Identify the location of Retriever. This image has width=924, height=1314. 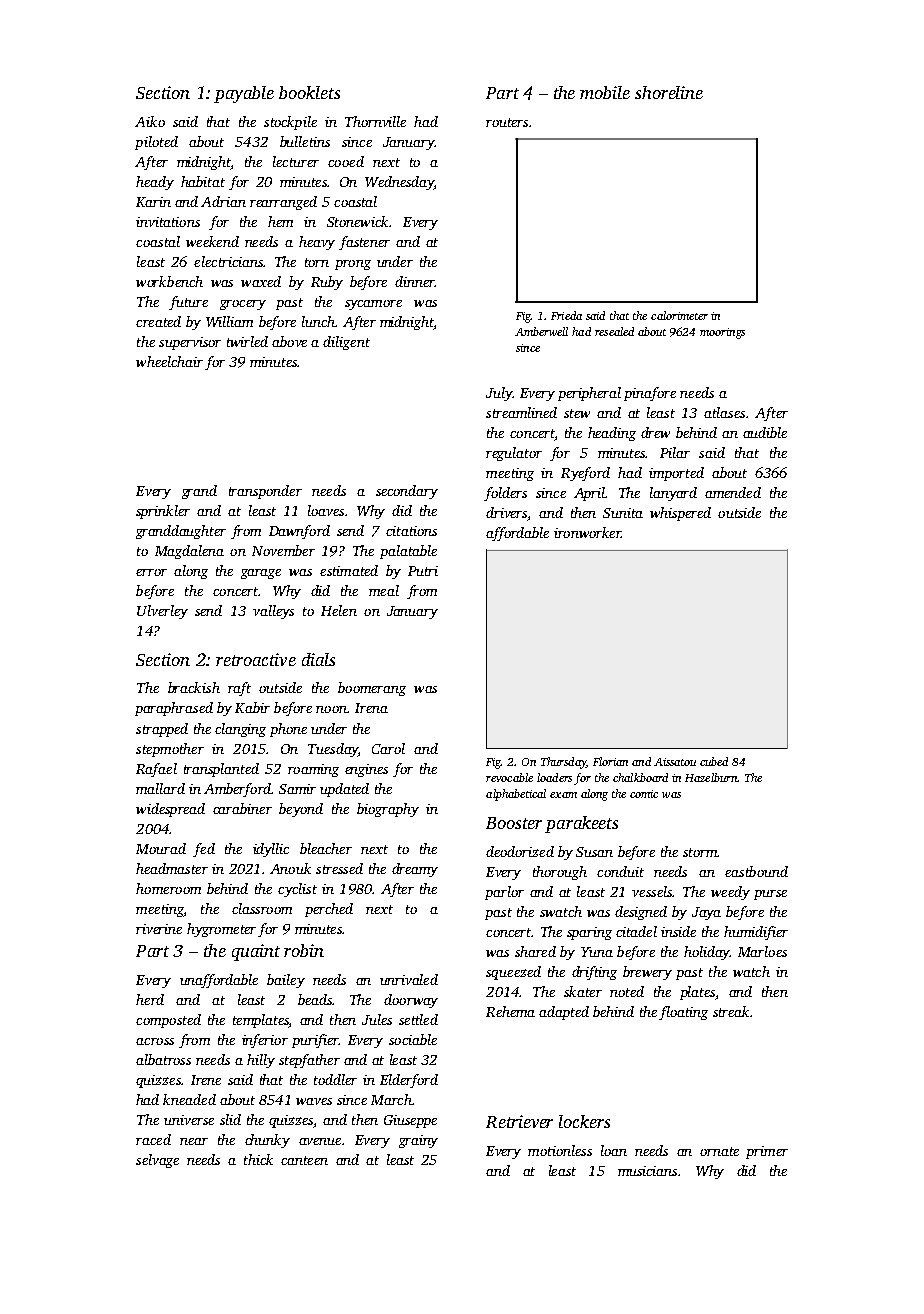
(519, 1121).
